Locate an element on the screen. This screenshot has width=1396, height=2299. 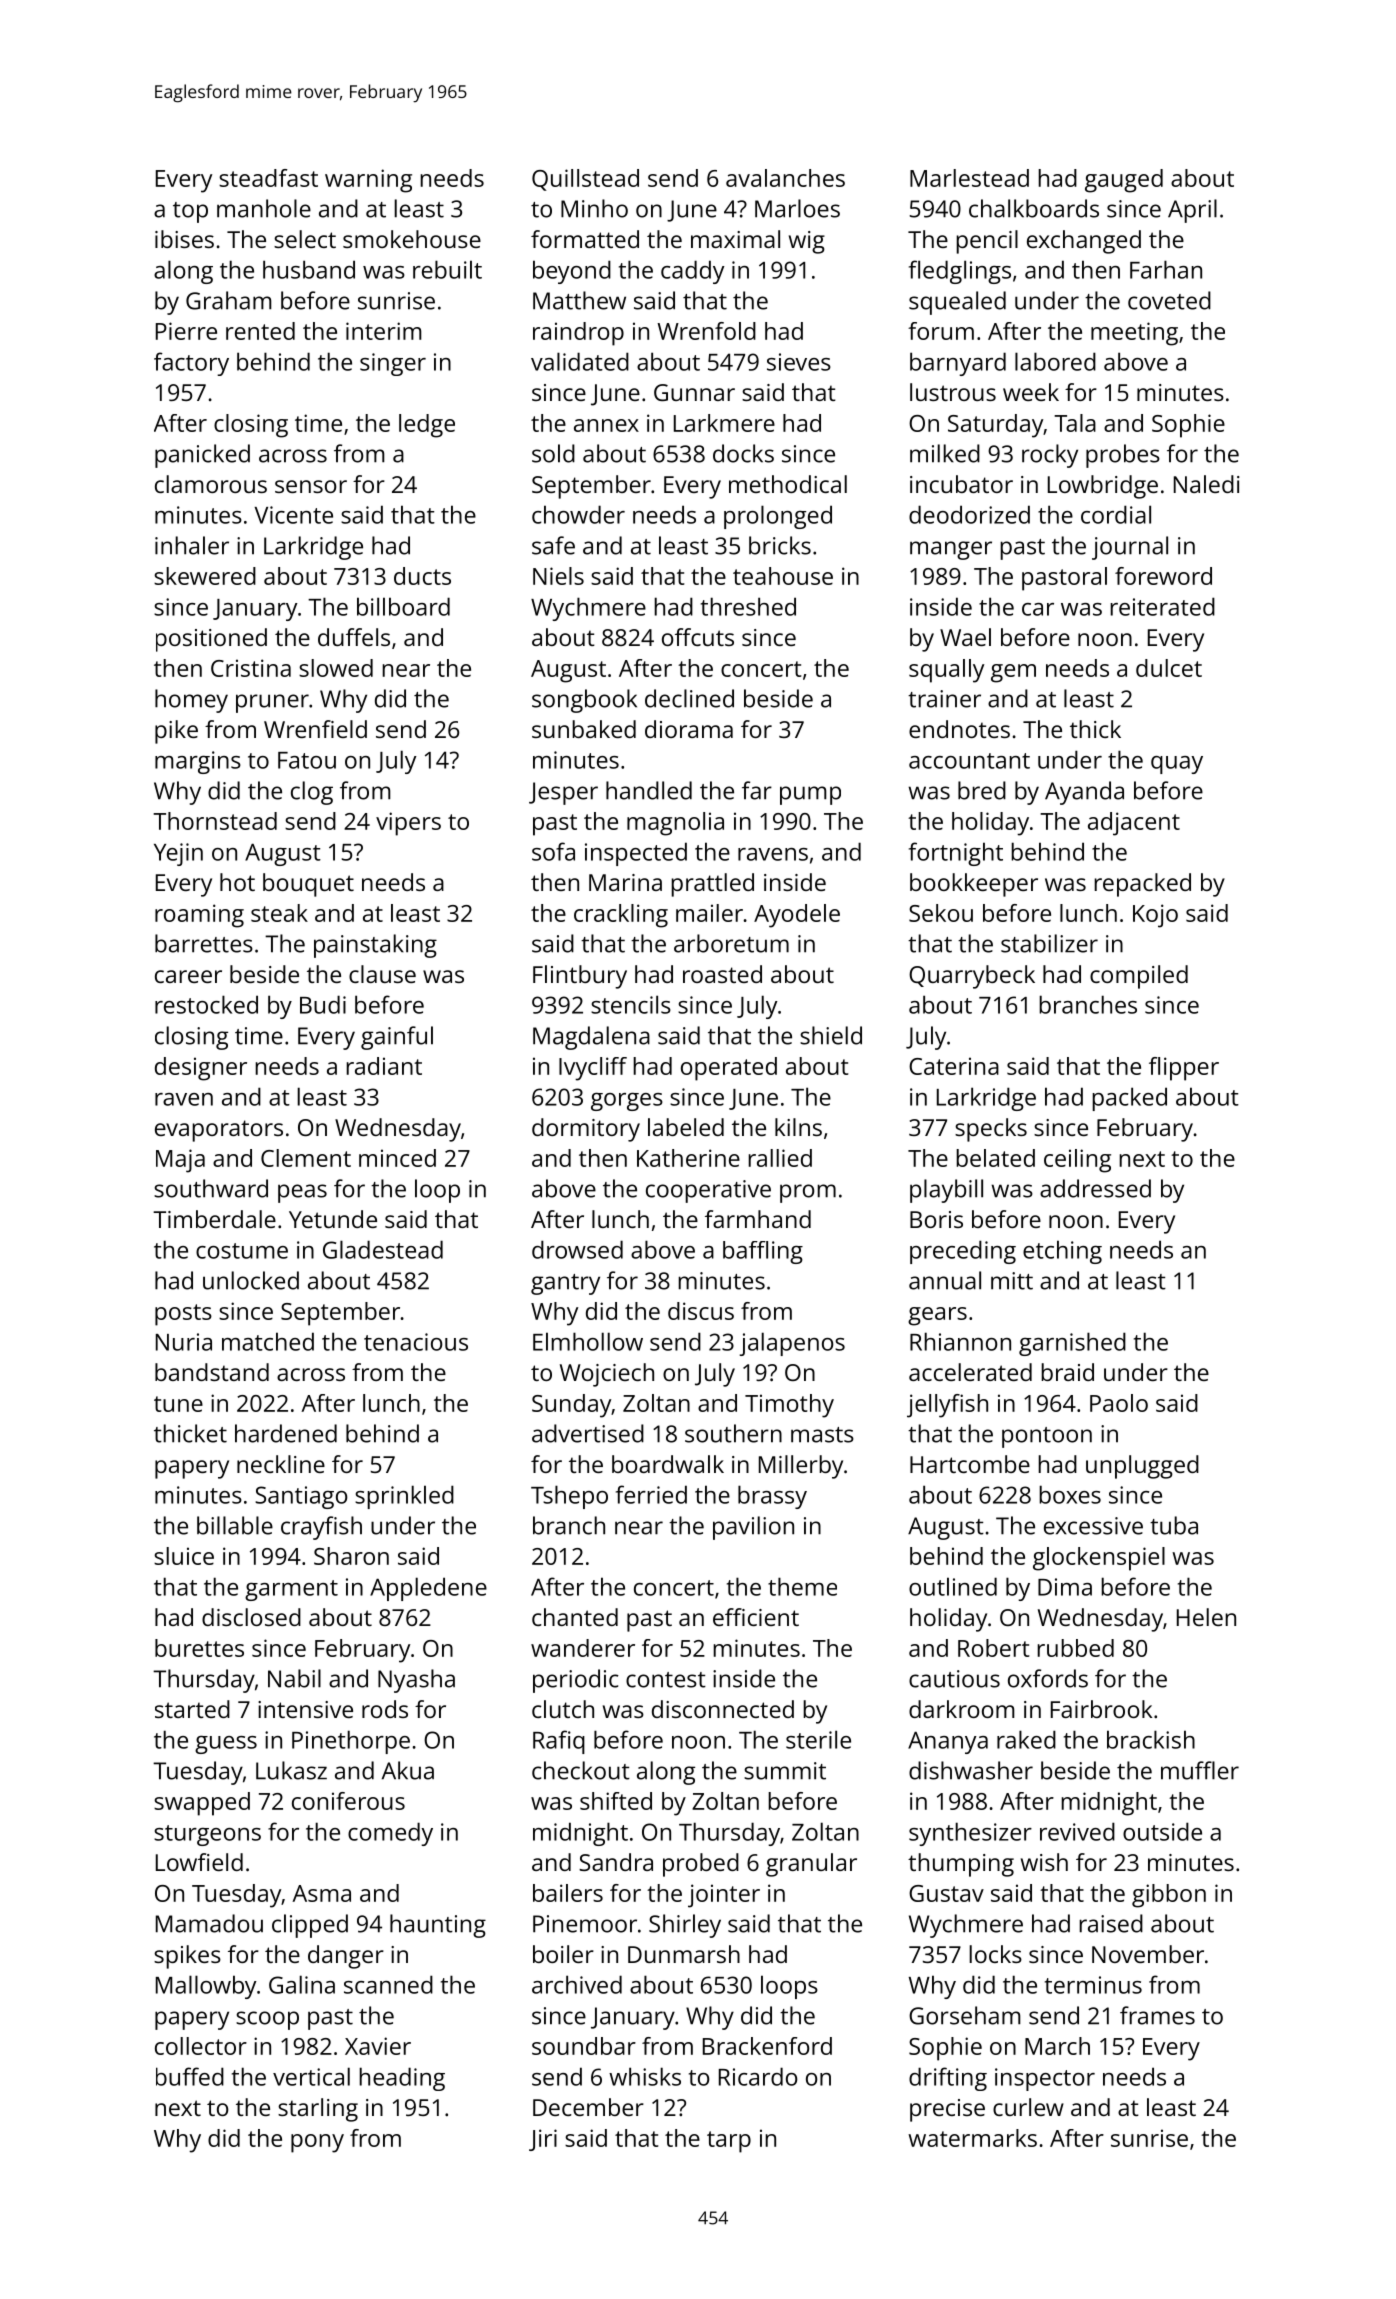
efficient is located at coordinates (756, 1617).
